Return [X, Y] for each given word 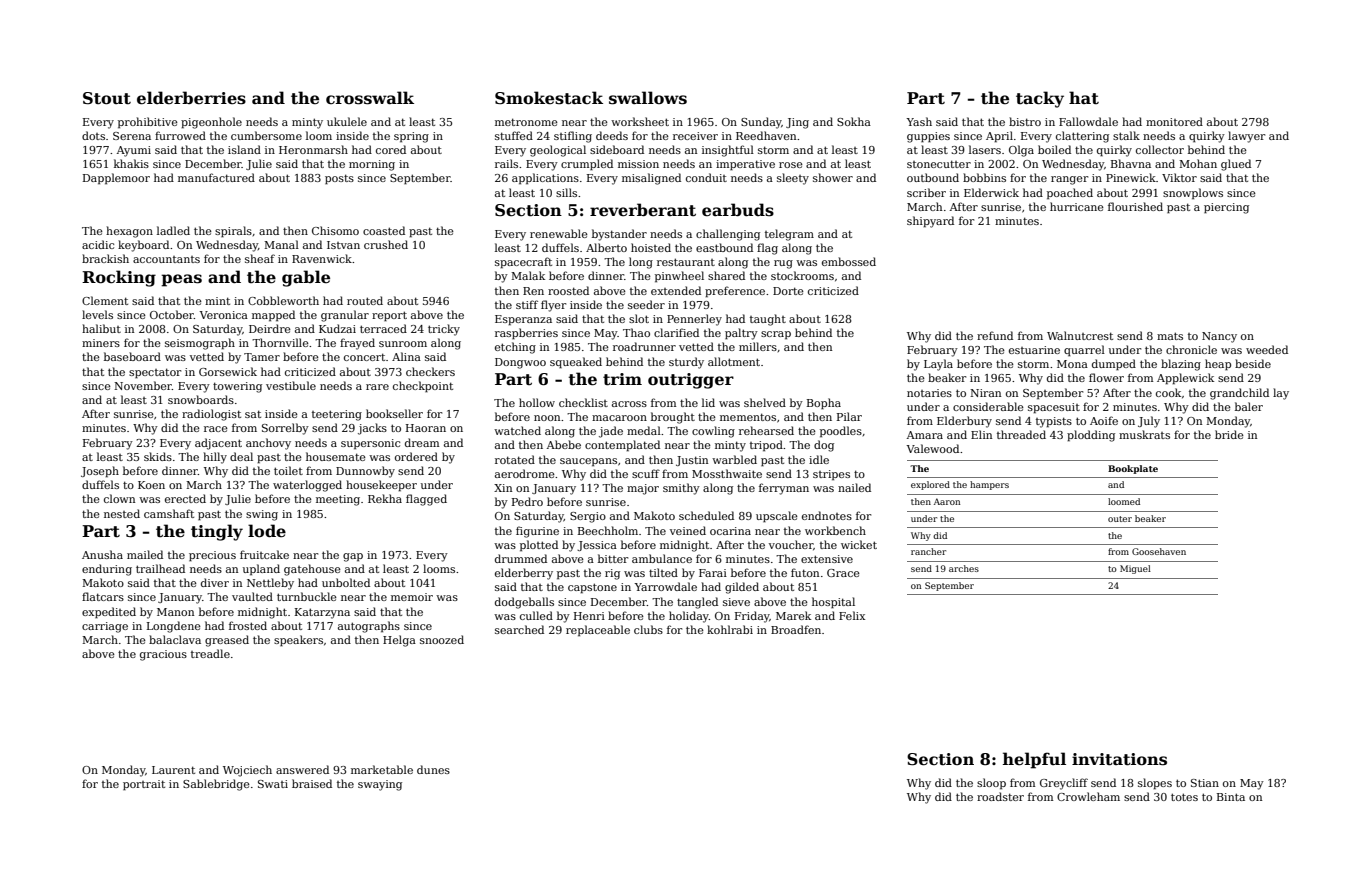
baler [1249, 406]
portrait [144, 785]
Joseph [100, 472]
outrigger [691, 381]
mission [638, 164]
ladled [173, 230]
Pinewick [1131, 177]
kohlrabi [730, 629]
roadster [1000, 796]
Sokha [854, 121]
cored [391, 149]
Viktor [1179, 177]
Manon [175, 612]
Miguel [1135, 569]
